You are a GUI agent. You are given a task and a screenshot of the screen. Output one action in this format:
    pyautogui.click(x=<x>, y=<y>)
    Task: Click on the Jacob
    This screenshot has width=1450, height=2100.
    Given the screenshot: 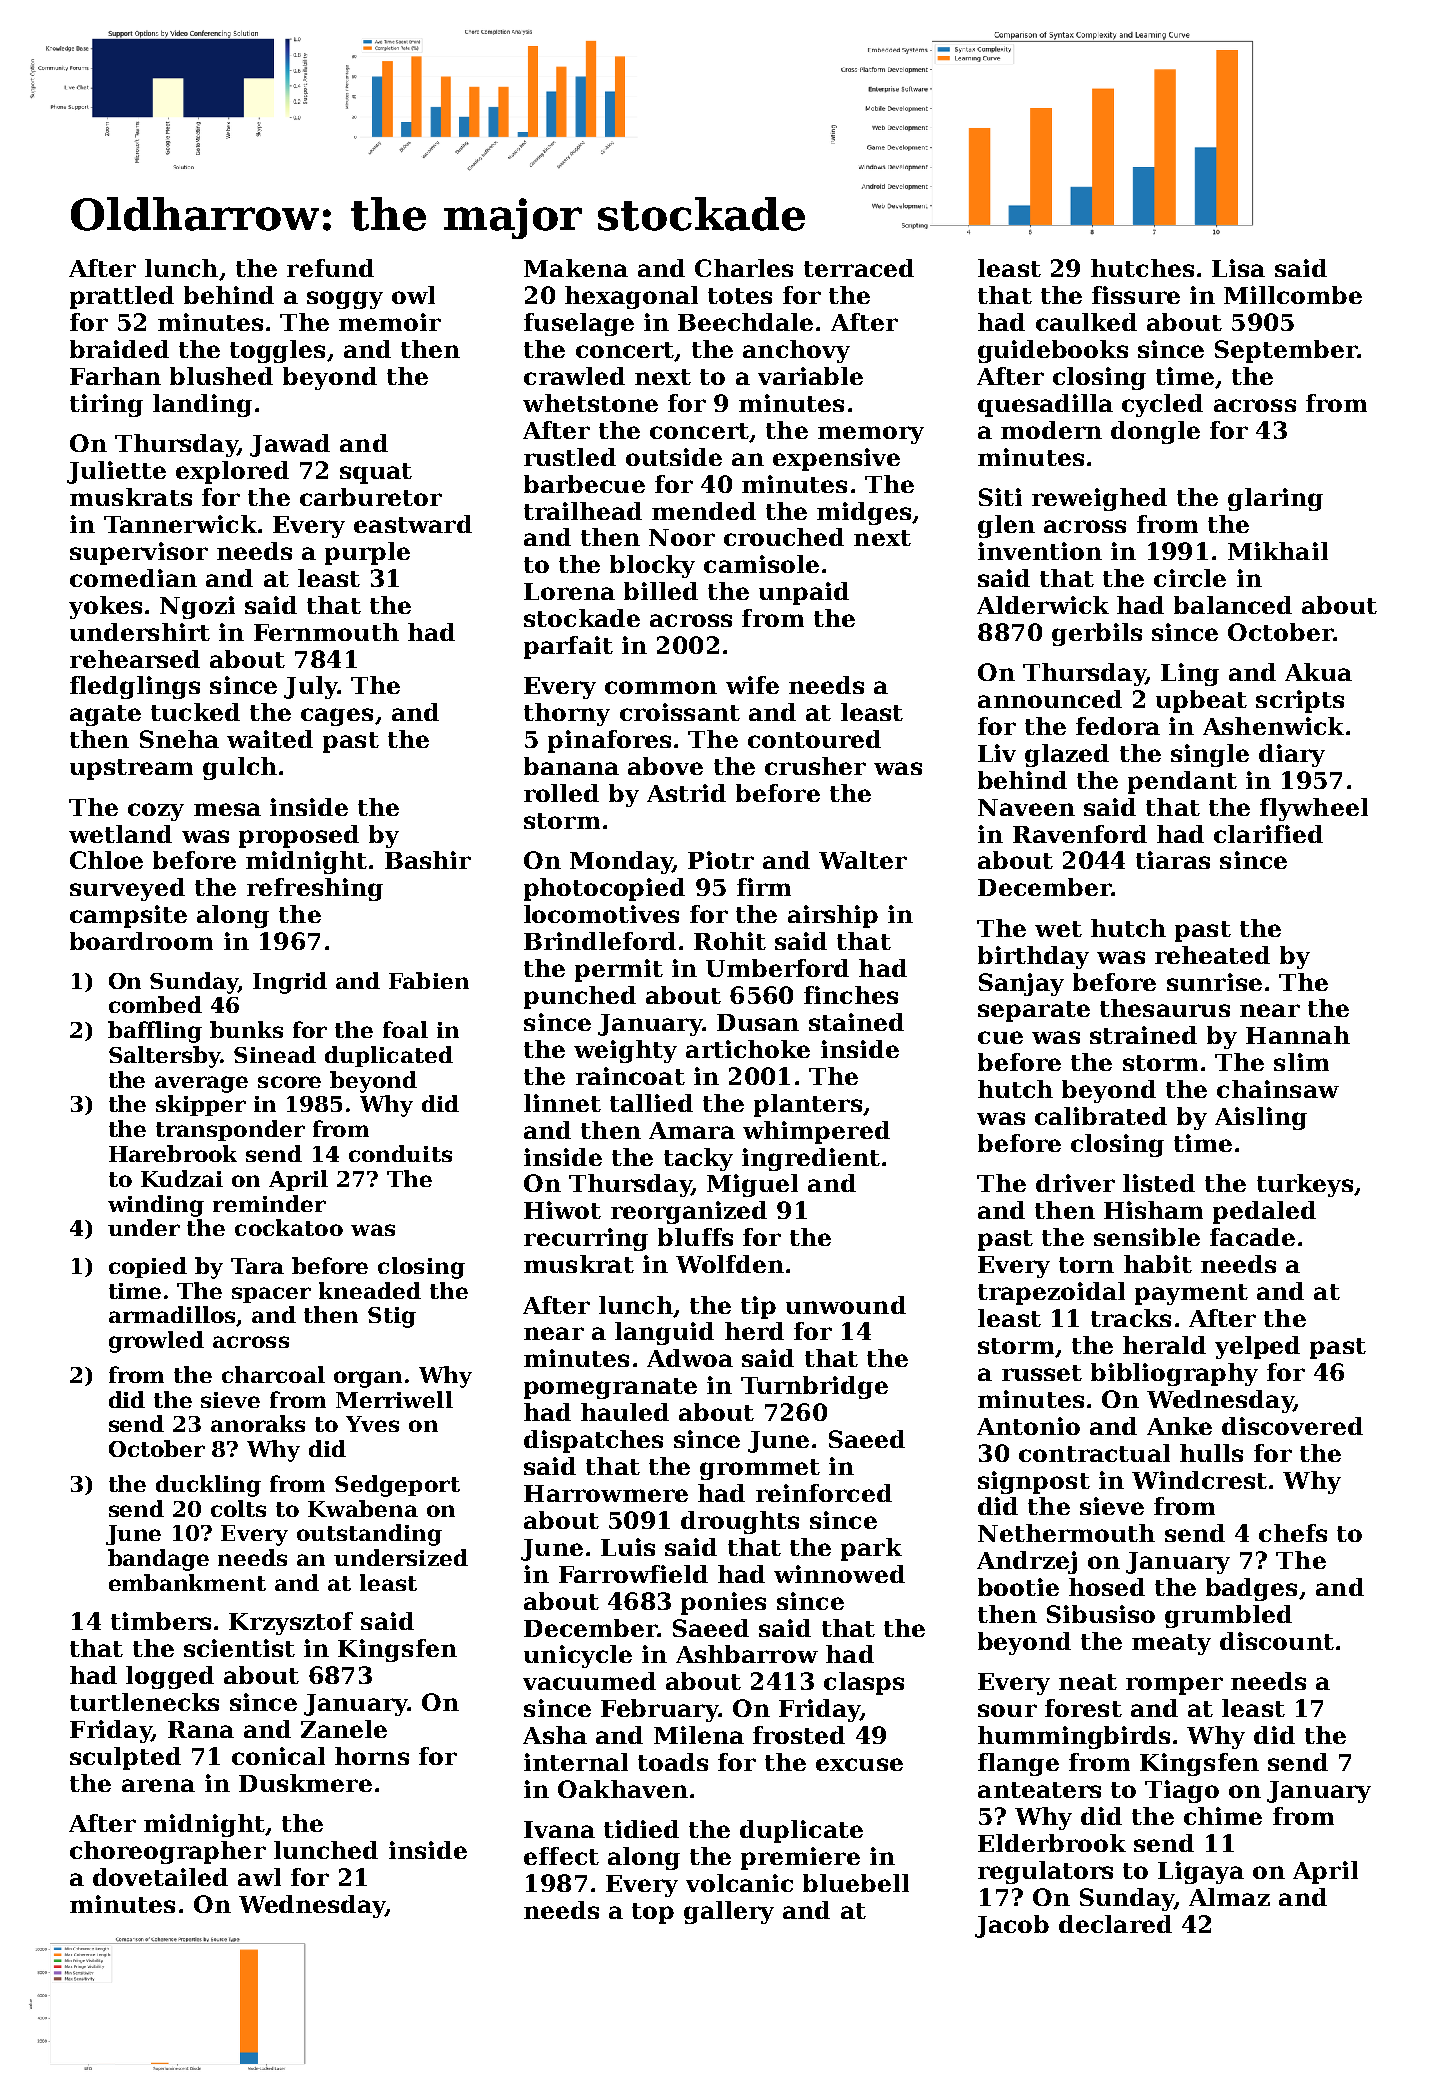 What is the action you would take?
    pyautogui.click(x=1012, y=1926)
